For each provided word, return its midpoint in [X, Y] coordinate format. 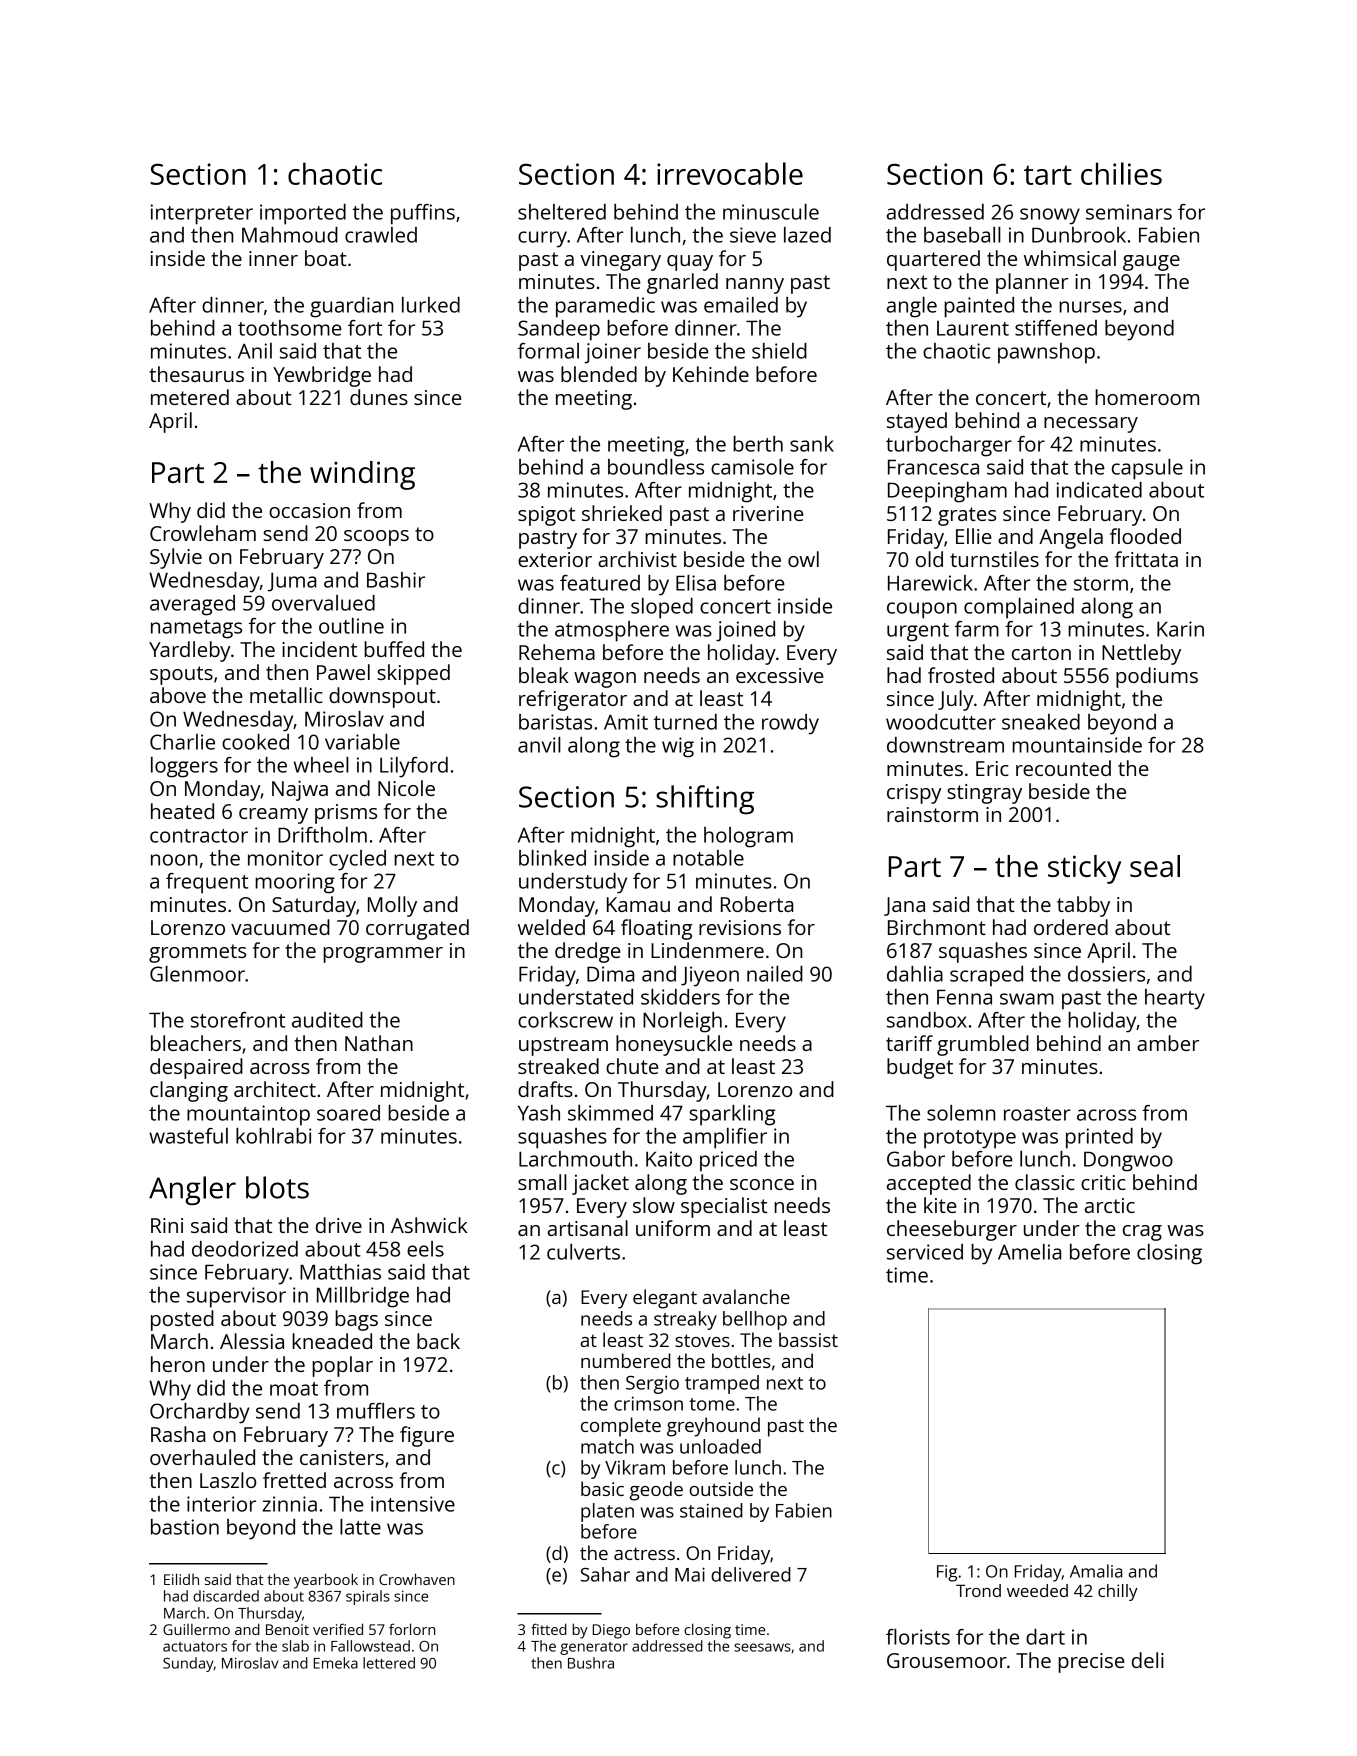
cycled [357, 860]
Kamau [638, 904]
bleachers [196, 1043]
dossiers [1106, 974]
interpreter [202, 214]
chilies [1121, 173]
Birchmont [937, 927]
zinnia [289, 1504]
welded [551, 927]
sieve [753, 235]
